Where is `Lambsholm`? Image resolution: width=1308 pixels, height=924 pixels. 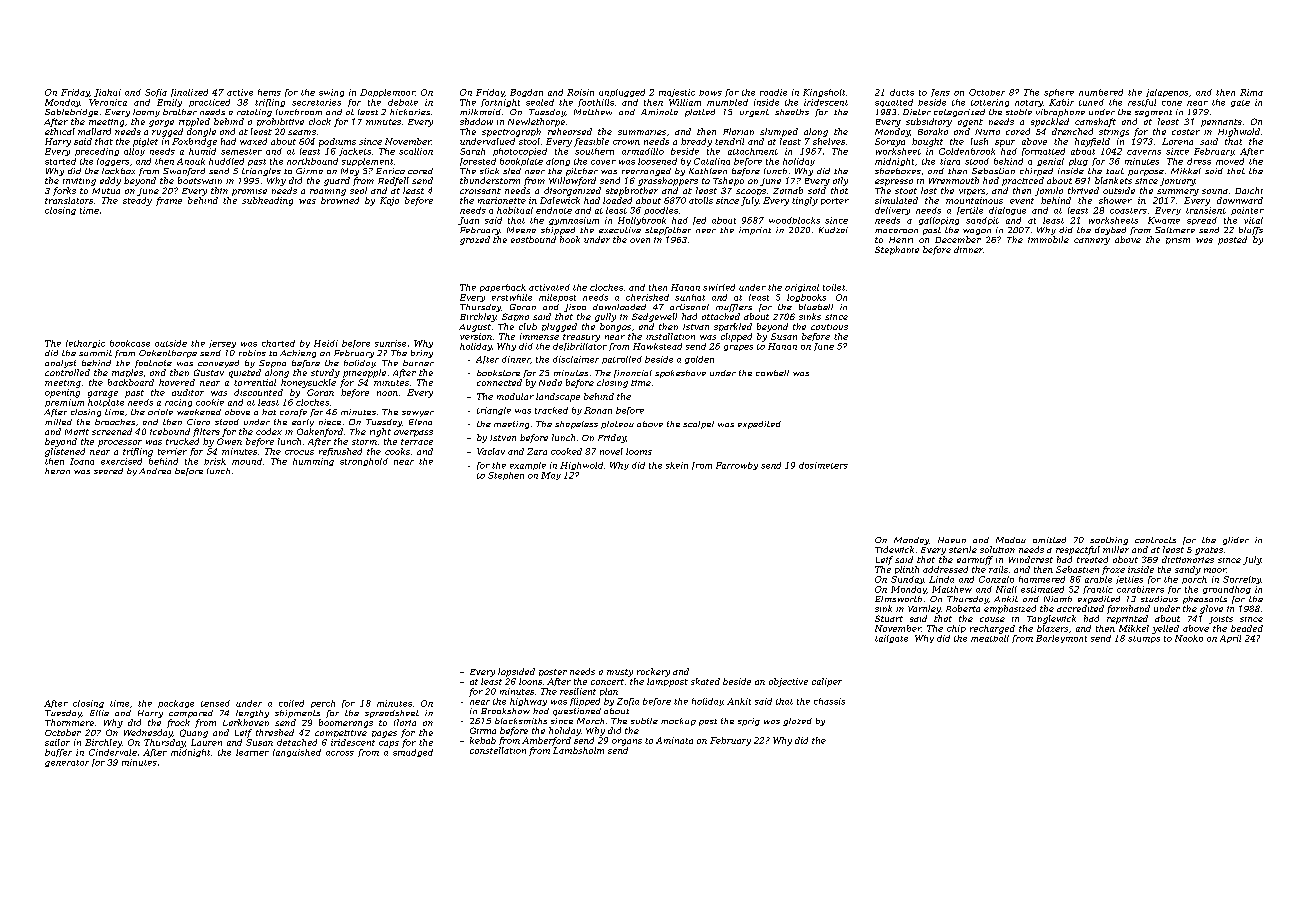 Lambsholm is located at coordinates (578, 750).
